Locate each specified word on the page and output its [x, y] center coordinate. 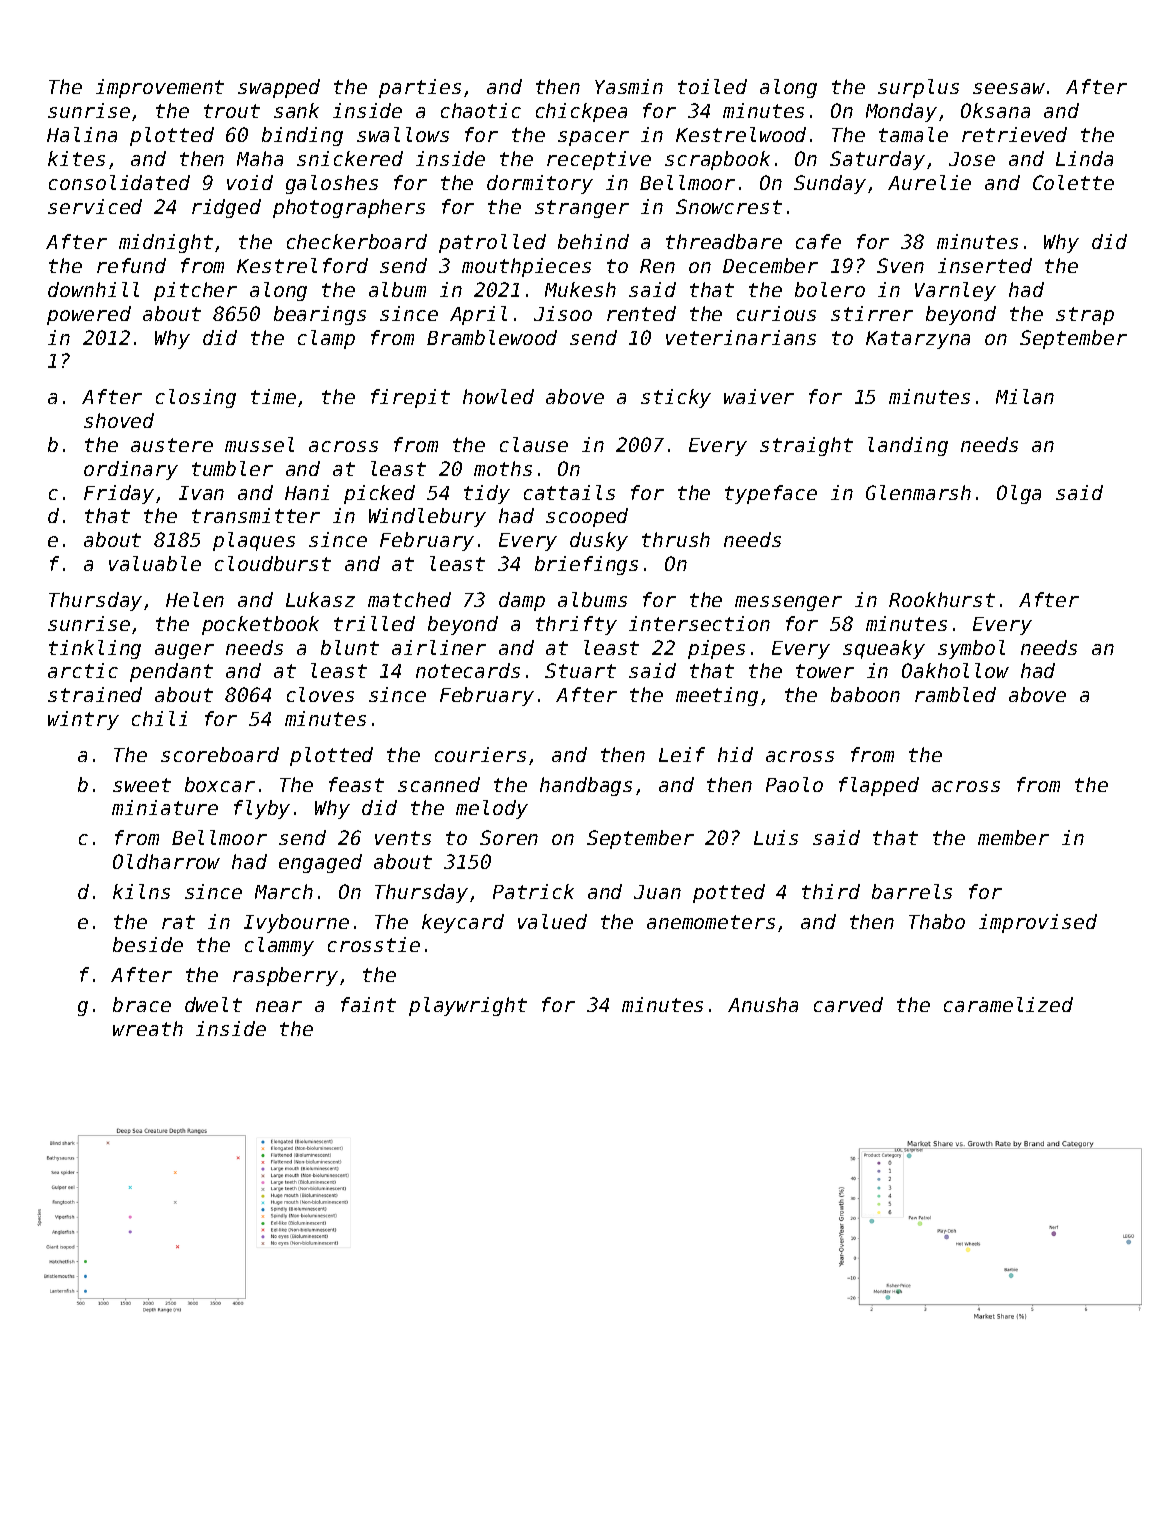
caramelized [1008, 1004]
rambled [955, 694]
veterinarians [741, 337]
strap [1085, 316]
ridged [226, 208]
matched [409, 599]
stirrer [872, 313]
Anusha [763, 1004]
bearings [320, 315]
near [279, 1006]
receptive [599, 160]
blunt [350, 647]
